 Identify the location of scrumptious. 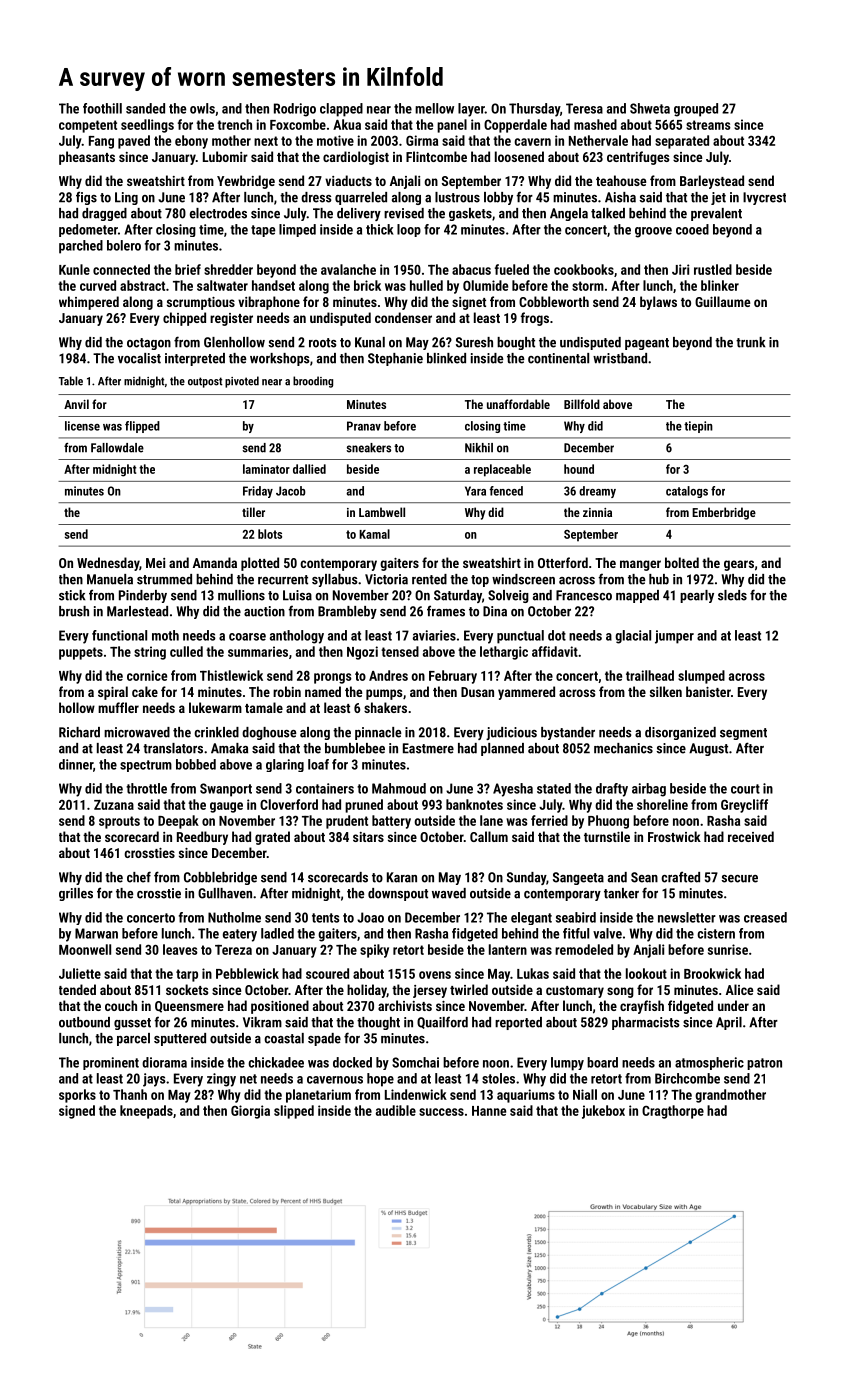
(201, 303).
